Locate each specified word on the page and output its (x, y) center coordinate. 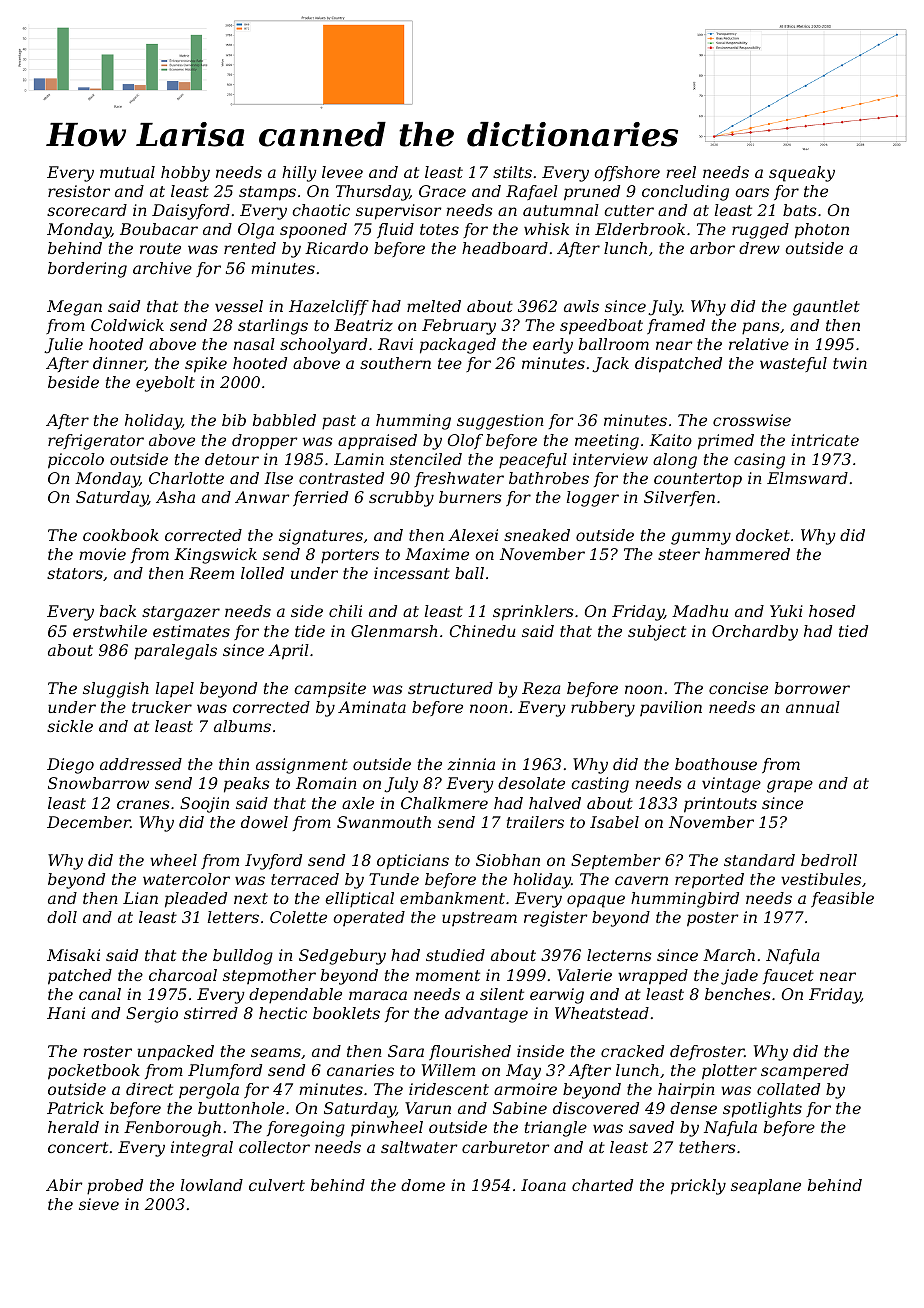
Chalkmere (444, 803)
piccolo (76, 461)
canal (100, 994)
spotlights (762, 1110)
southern (395, 363)
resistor (79, 191)
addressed (141, 764)
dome (423, 1185)
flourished (470, 1052)
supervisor (398, 212)
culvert (277, 1185)
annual (813, 707)
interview (610, 459)
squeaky (802, 174)
